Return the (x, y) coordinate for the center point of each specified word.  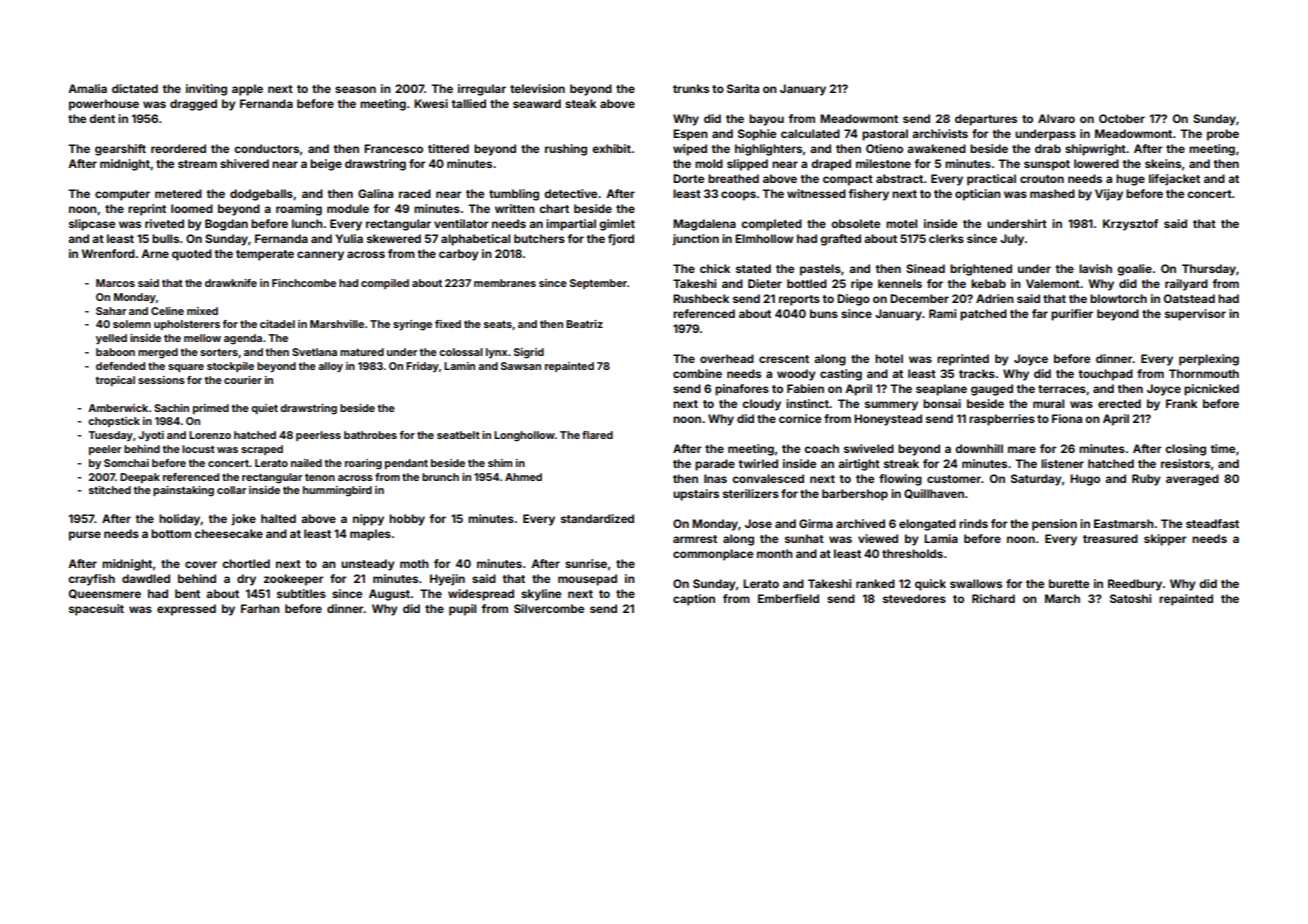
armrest (695, 539)
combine (697, 373)
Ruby (1146, 480)
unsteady (368, 565)
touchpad (1105, 375)
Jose (758, 523)
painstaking (183, 491)
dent (102, 118)
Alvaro (1056, 118)
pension (1054, 525)
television (537, 88)
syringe (412, 325)
